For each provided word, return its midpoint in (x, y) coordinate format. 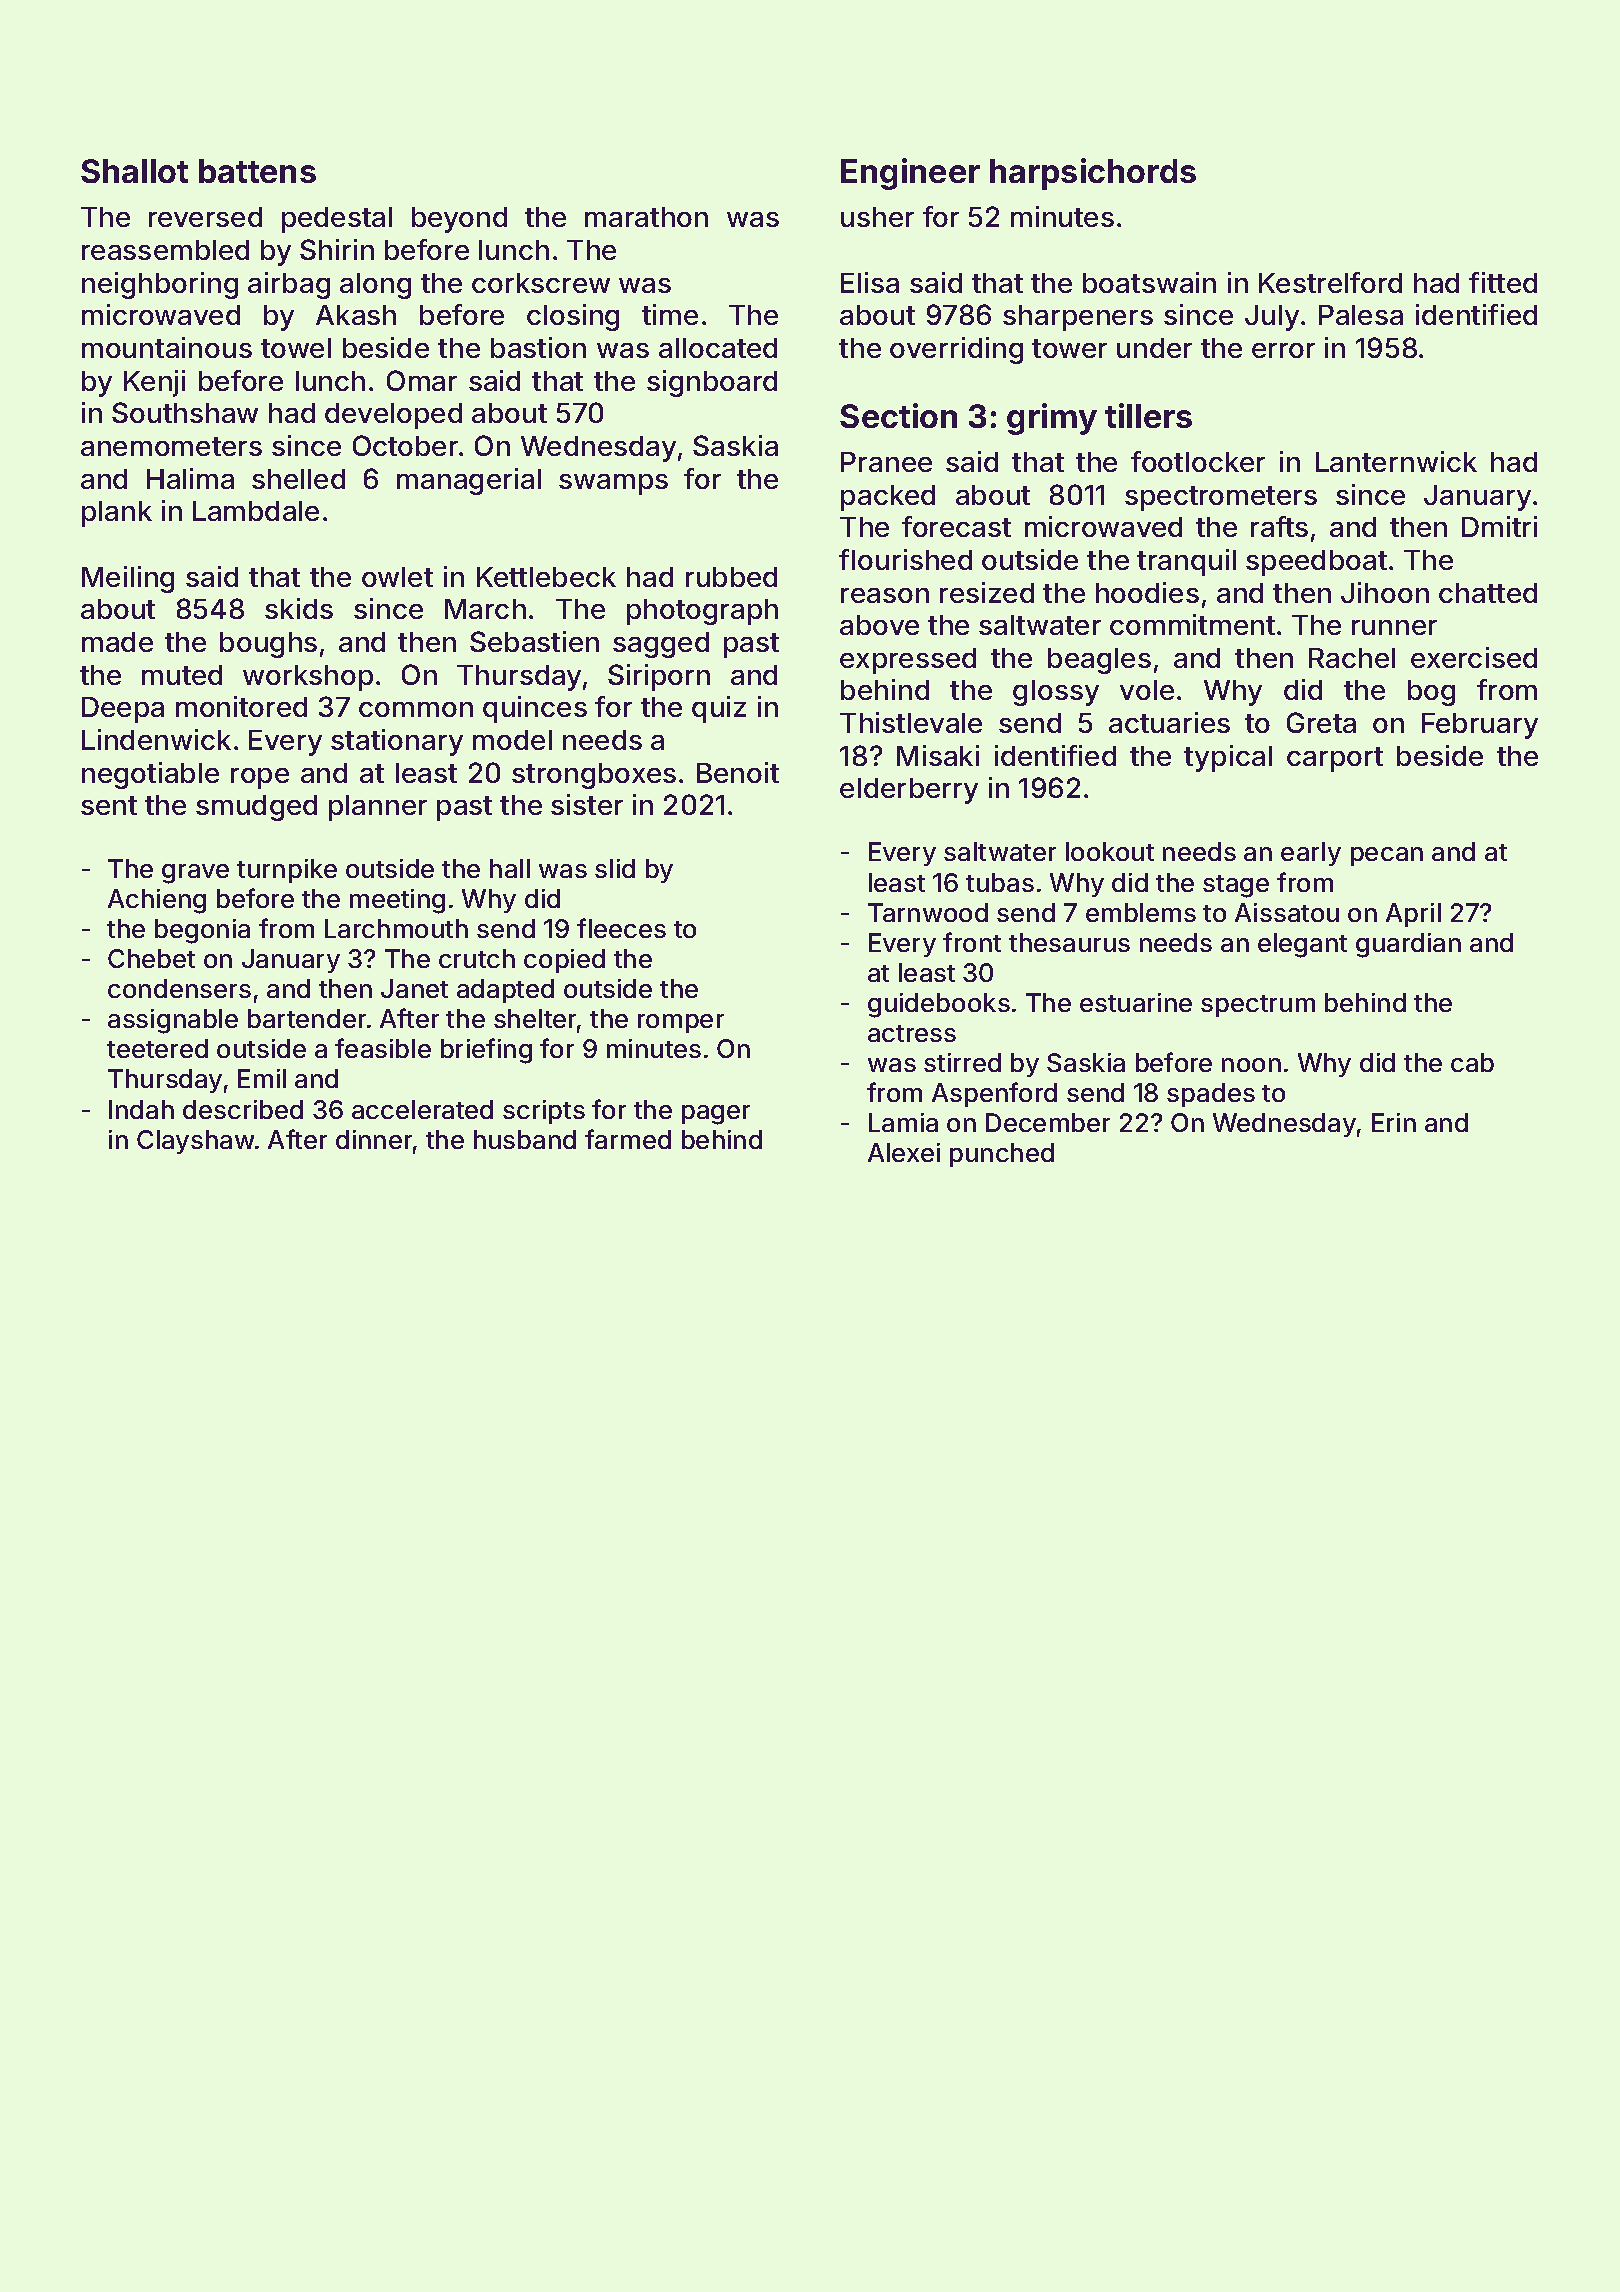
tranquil (1186, 562)
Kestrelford (1330, 282)
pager (716, 1115)
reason (885, 595)
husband (525, 1139)
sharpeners (1078, 318)
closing (573, 317)
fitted (1503, 282)
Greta (1321, 722)
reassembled (165, 250)
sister (587, 804)
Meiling (128, 579)
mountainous (167, 347)
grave (195, 874)
